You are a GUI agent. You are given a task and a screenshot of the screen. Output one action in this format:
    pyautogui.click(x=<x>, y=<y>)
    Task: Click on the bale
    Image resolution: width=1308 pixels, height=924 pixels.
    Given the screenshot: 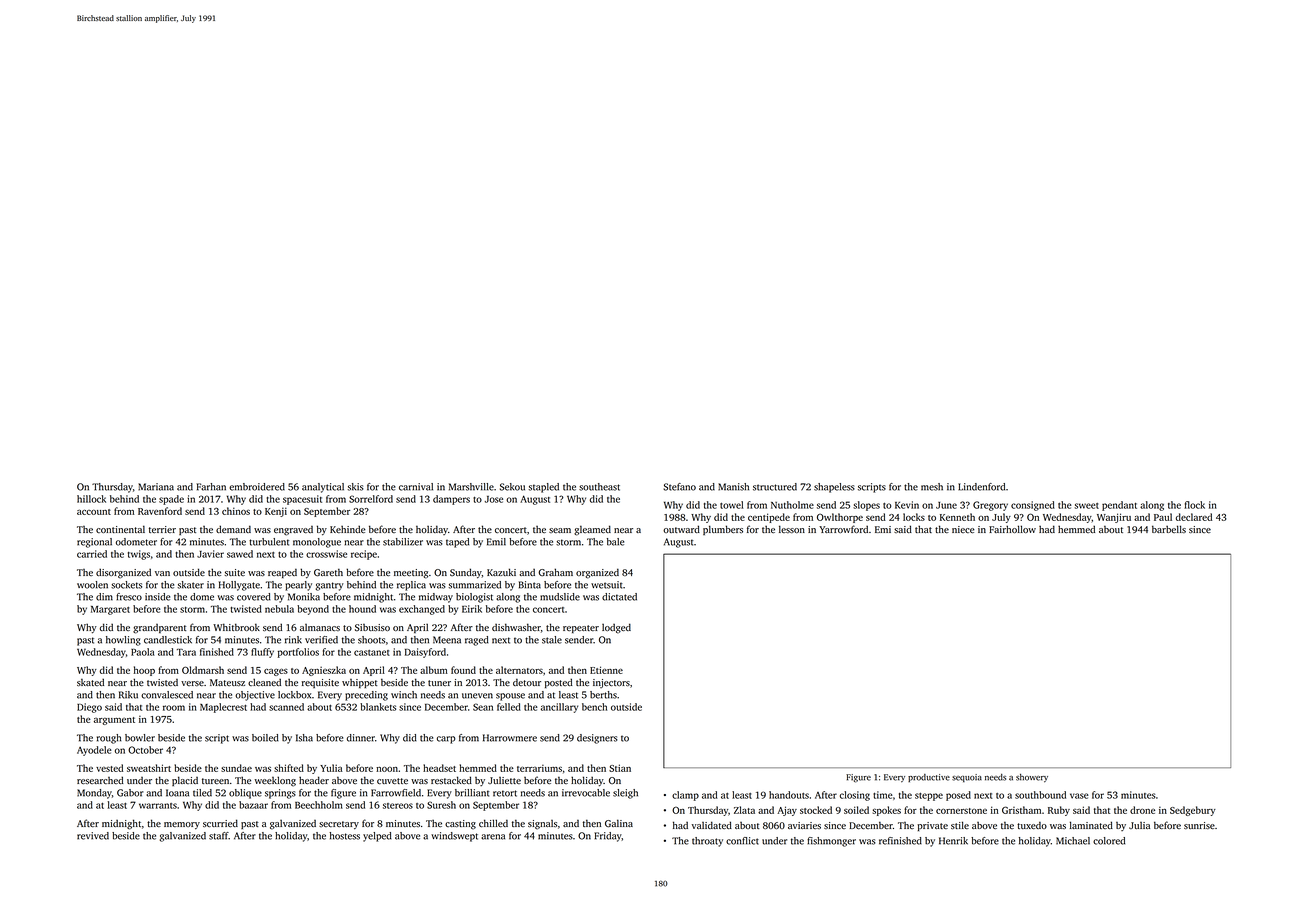 What is the action you would take?
    pyautogui.click(x=615, y=542)
